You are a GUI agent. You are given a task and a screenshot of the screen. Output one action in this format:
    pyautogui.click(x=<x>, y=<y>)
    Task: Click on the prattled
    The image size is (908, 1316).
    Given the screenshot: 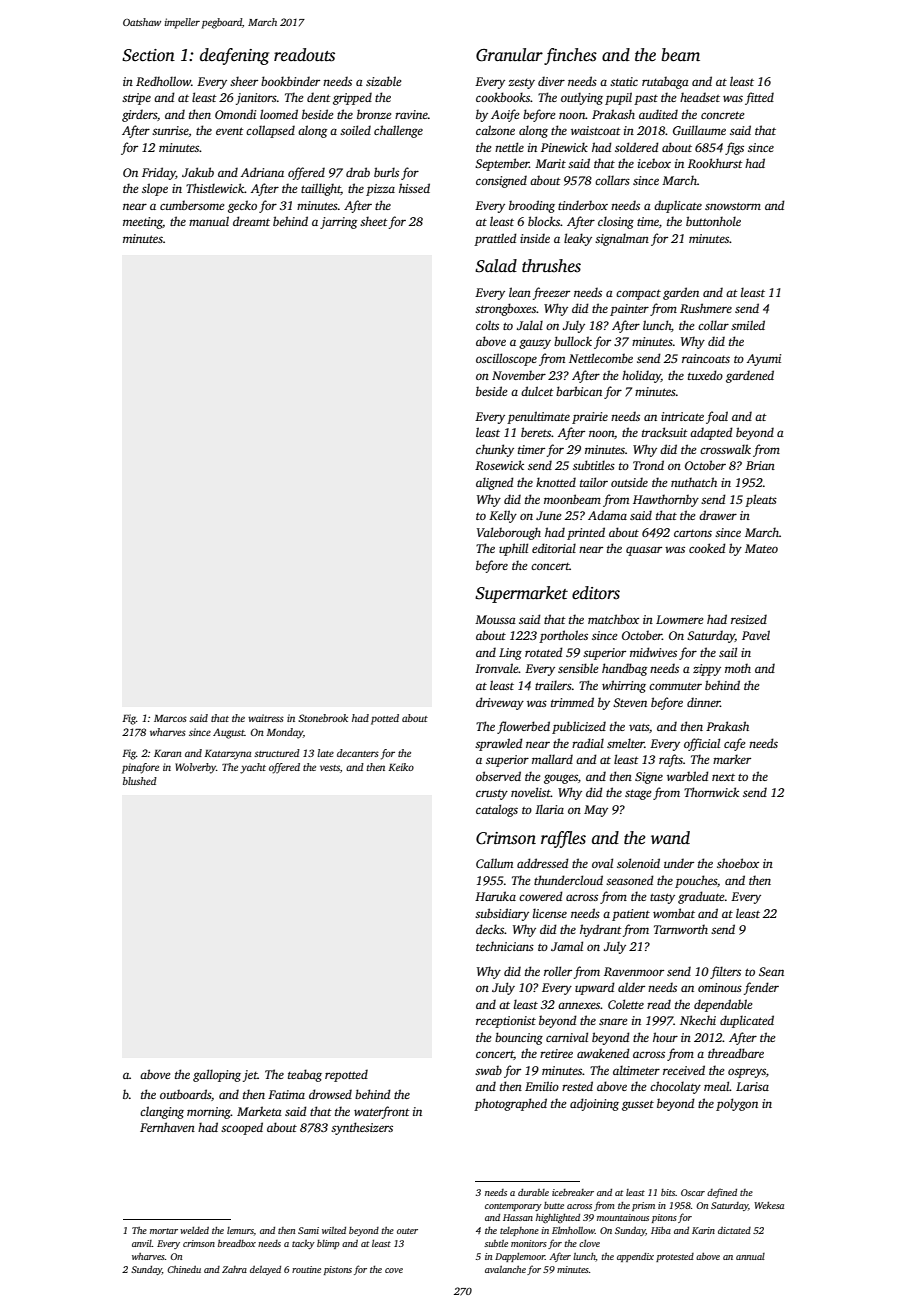 What is the action you would take?
    pyautogui.click(x=495, y=239)
